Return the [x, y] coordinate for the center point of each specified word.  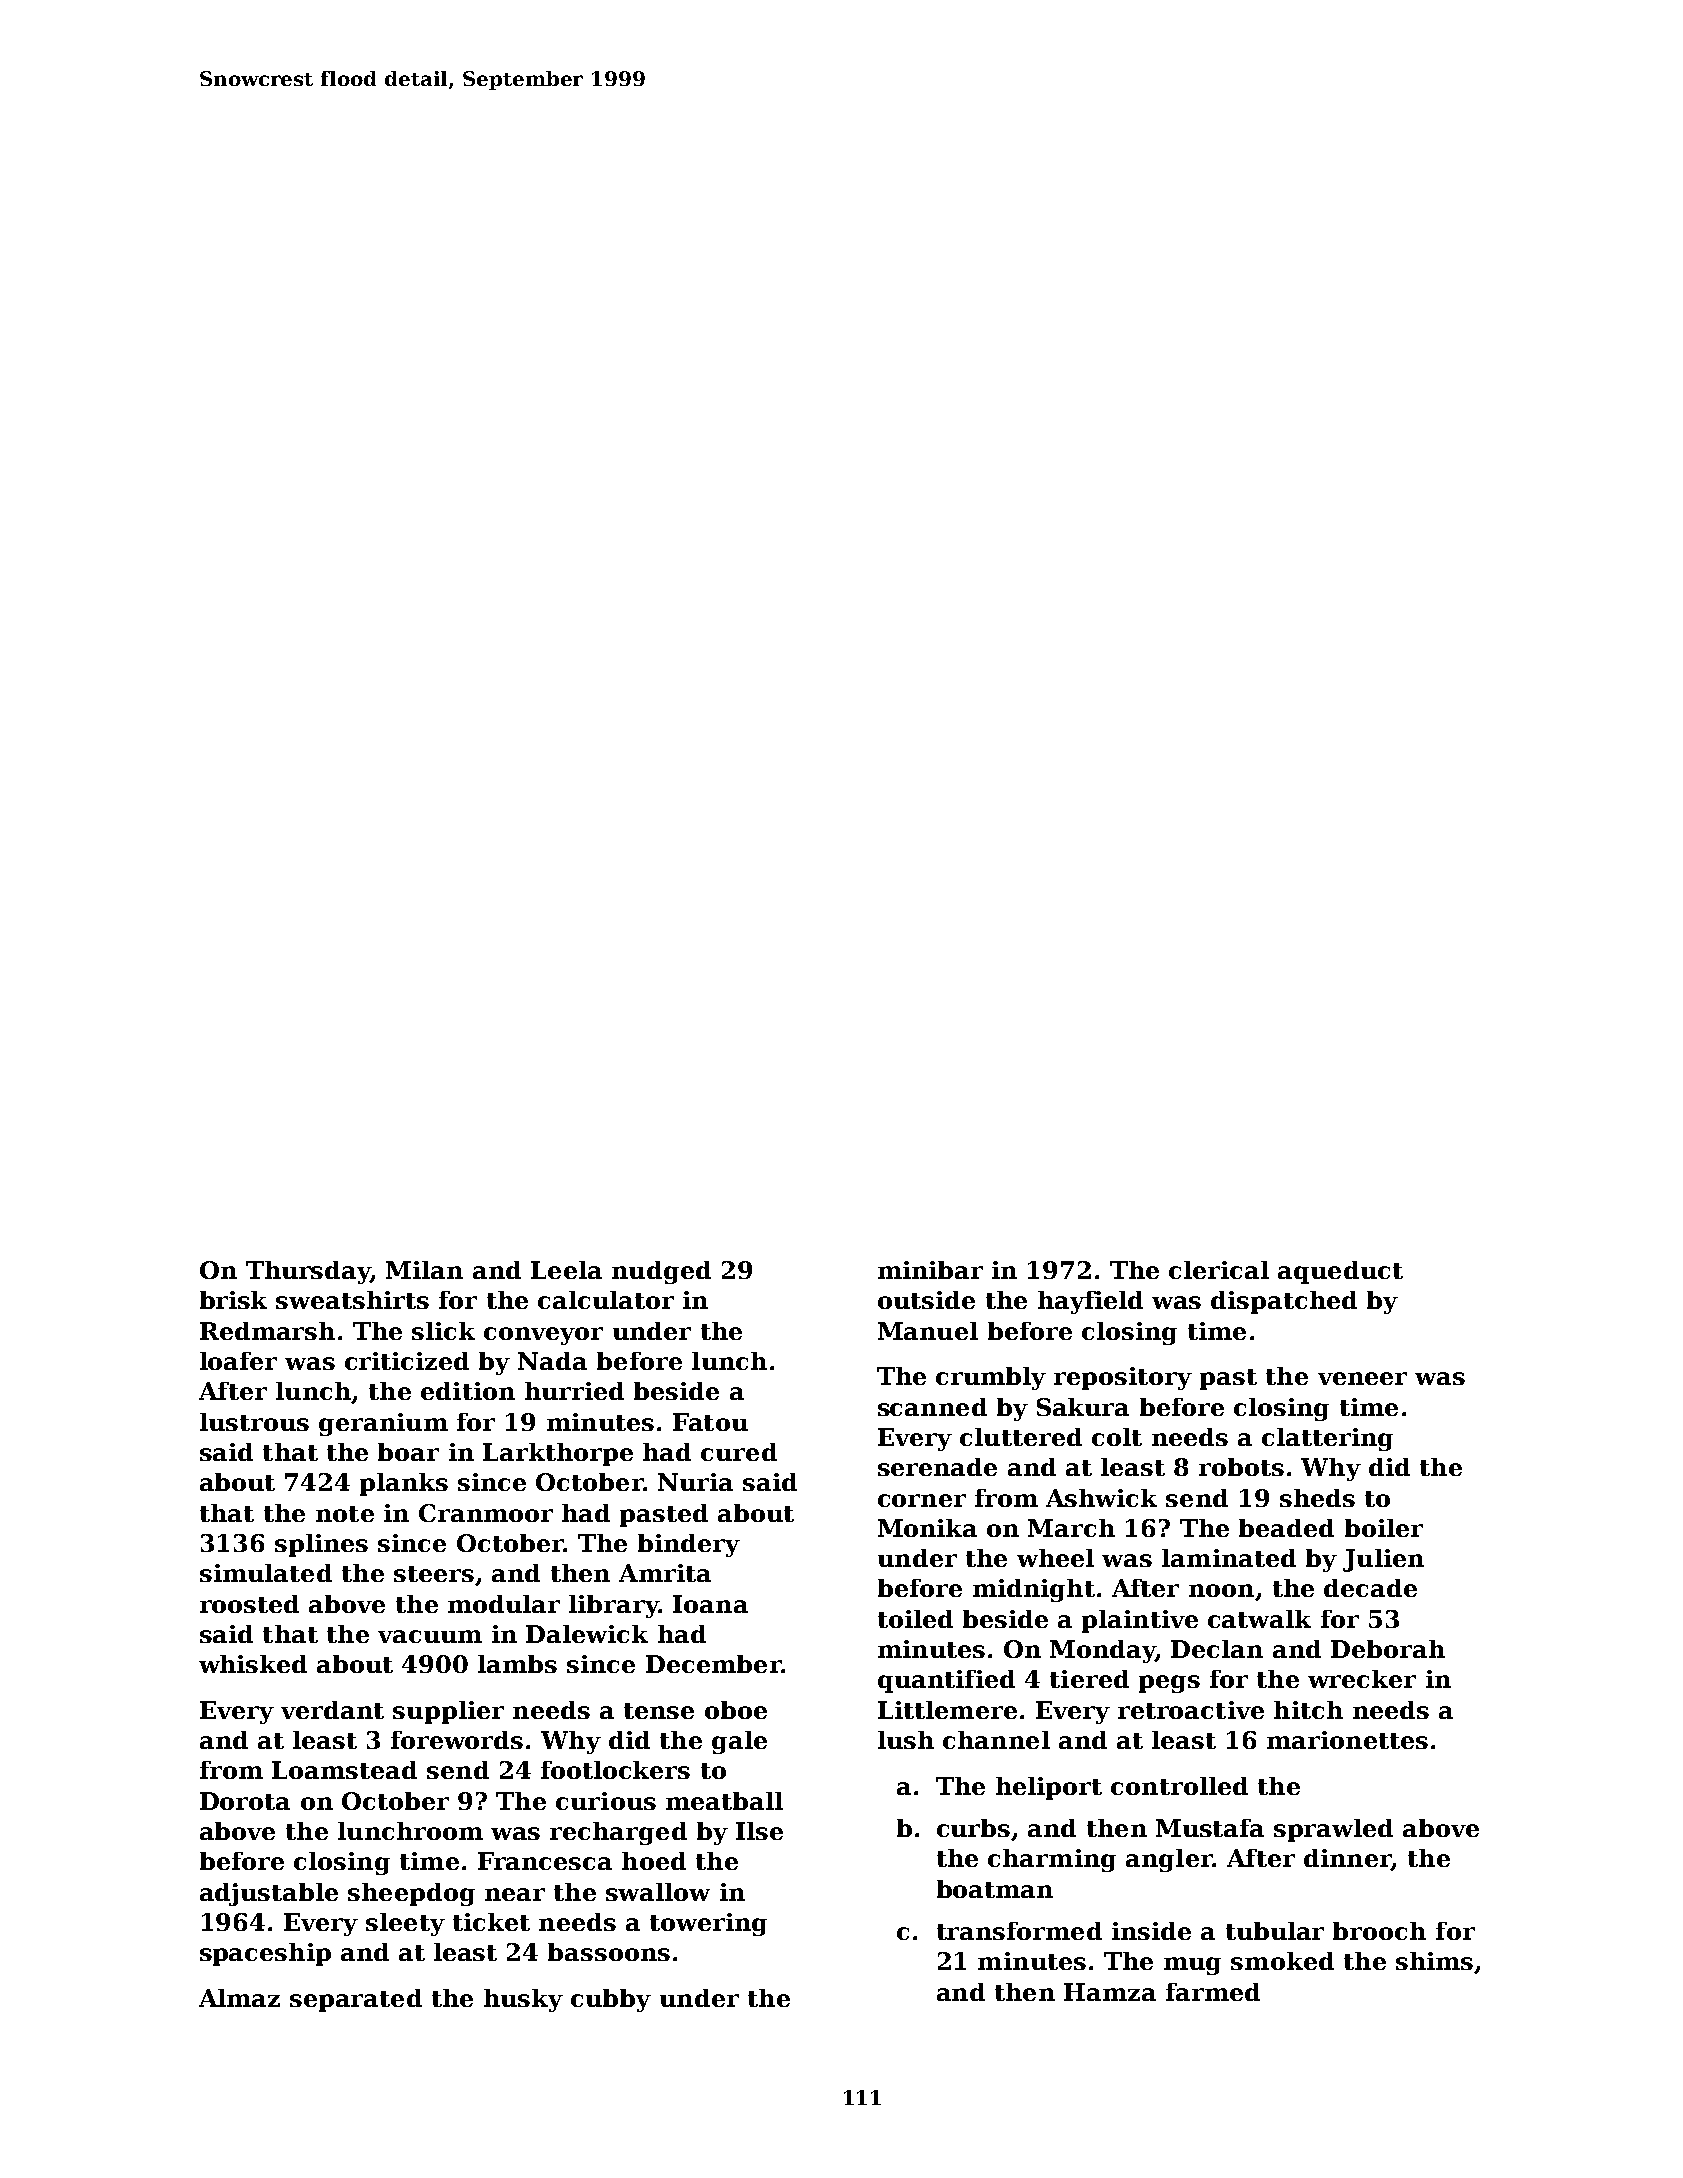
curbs [973, 1828]
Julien [1383, 1560]
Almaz [239, 1998]
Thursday [308, 1272]
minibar [930, 1270]
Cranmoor [486, 1513]
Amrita [665, 1573]
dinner [1347, 1859]
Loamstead [344, 1770]
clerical [1219, 1270]
